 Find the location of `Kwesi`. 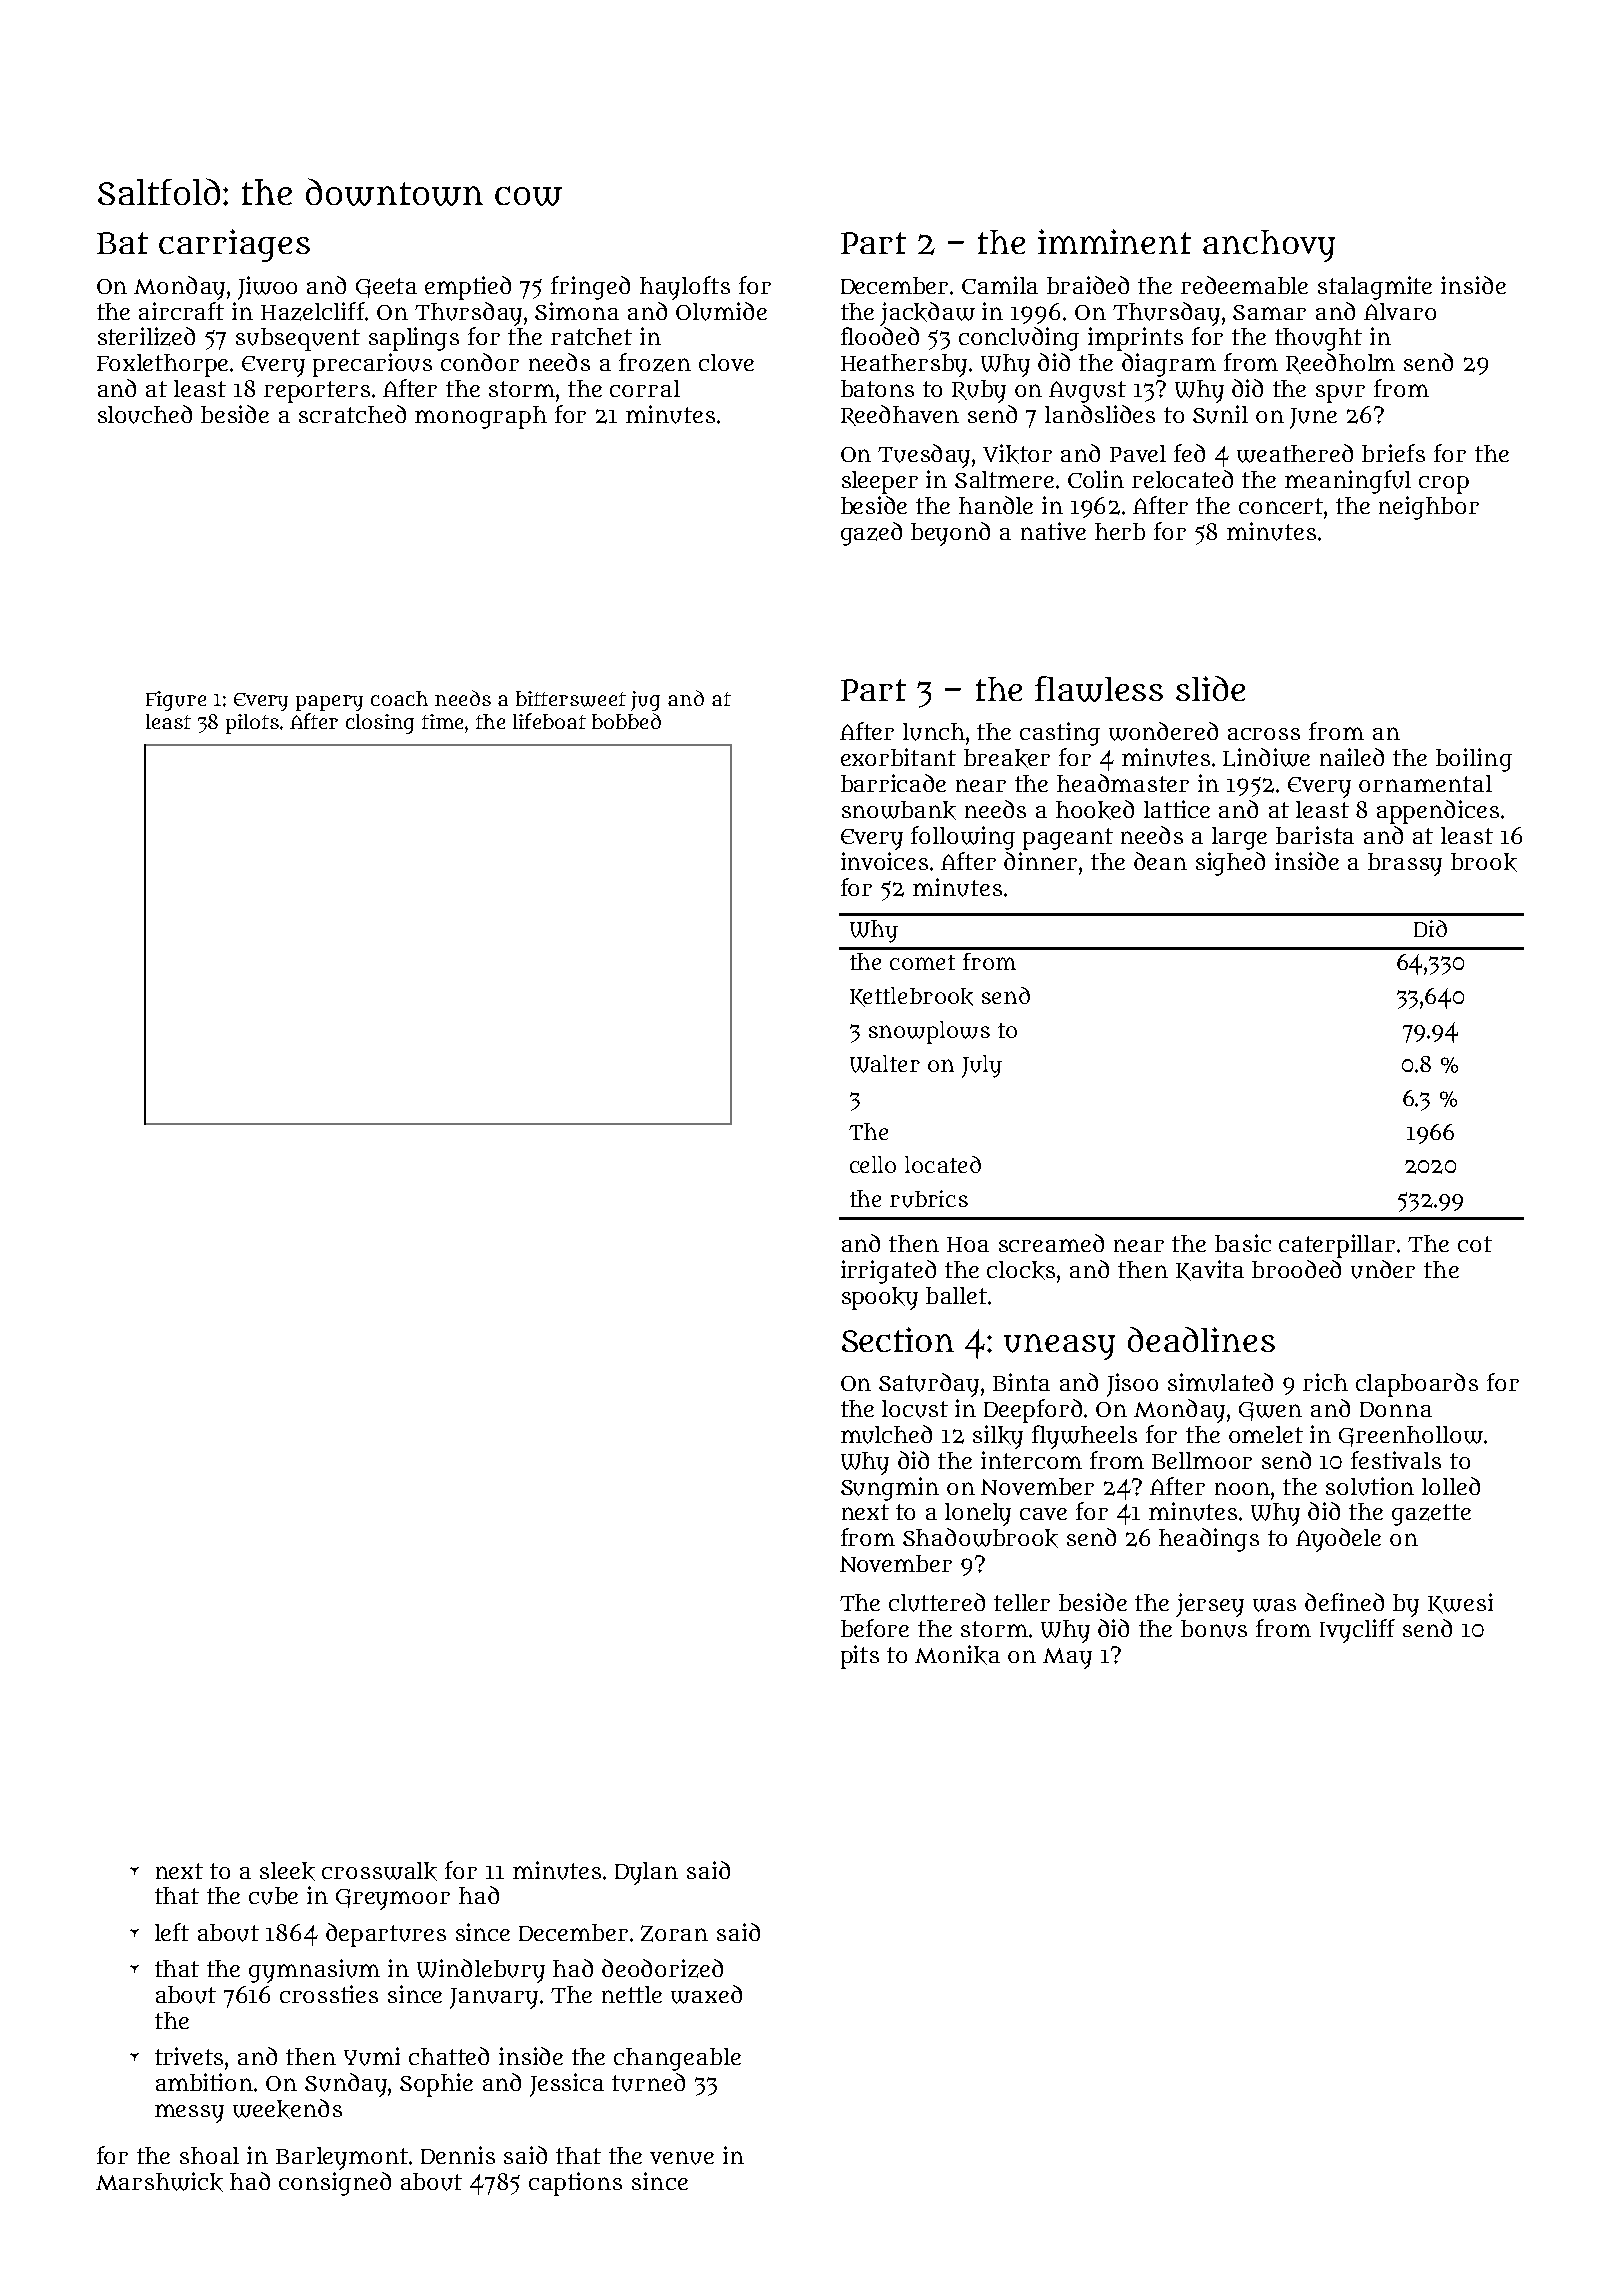

Kwesi is located at coordinates (1460, 1603).
